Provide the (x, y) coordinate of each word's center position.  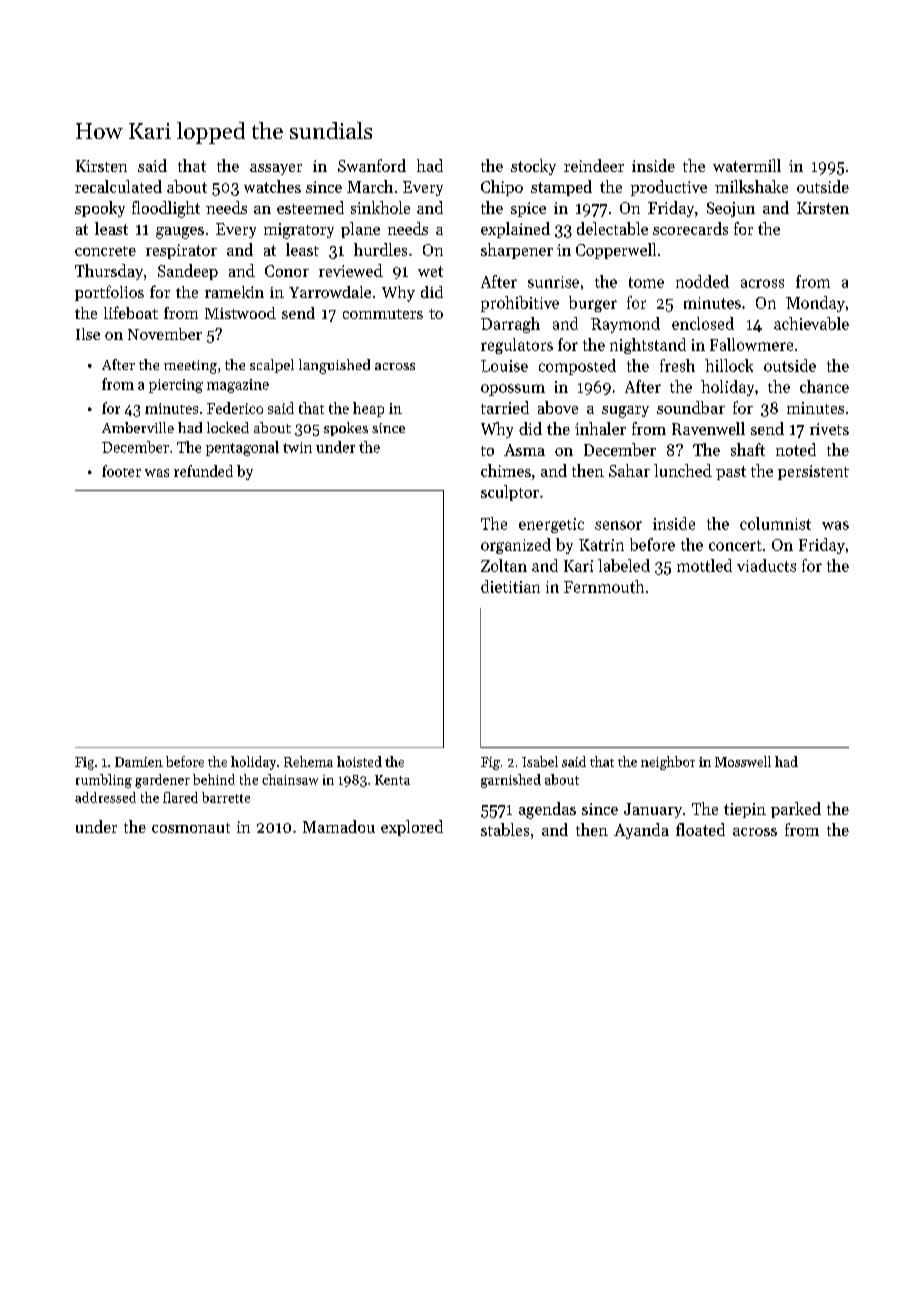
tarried (505, 407)
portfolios (109, 293)
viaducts (766, 565)
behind (214, 779)
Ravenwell (708, 428)
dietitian (510, 586)
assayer (276, 169)
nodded (702, 281)
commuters (383, 314)
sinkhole (380, 207)
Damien (139, 762)
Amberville (138, 427)
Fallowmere (751, 344)
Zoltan (504, 565)
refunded (203, 471)
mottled (704, 565)
